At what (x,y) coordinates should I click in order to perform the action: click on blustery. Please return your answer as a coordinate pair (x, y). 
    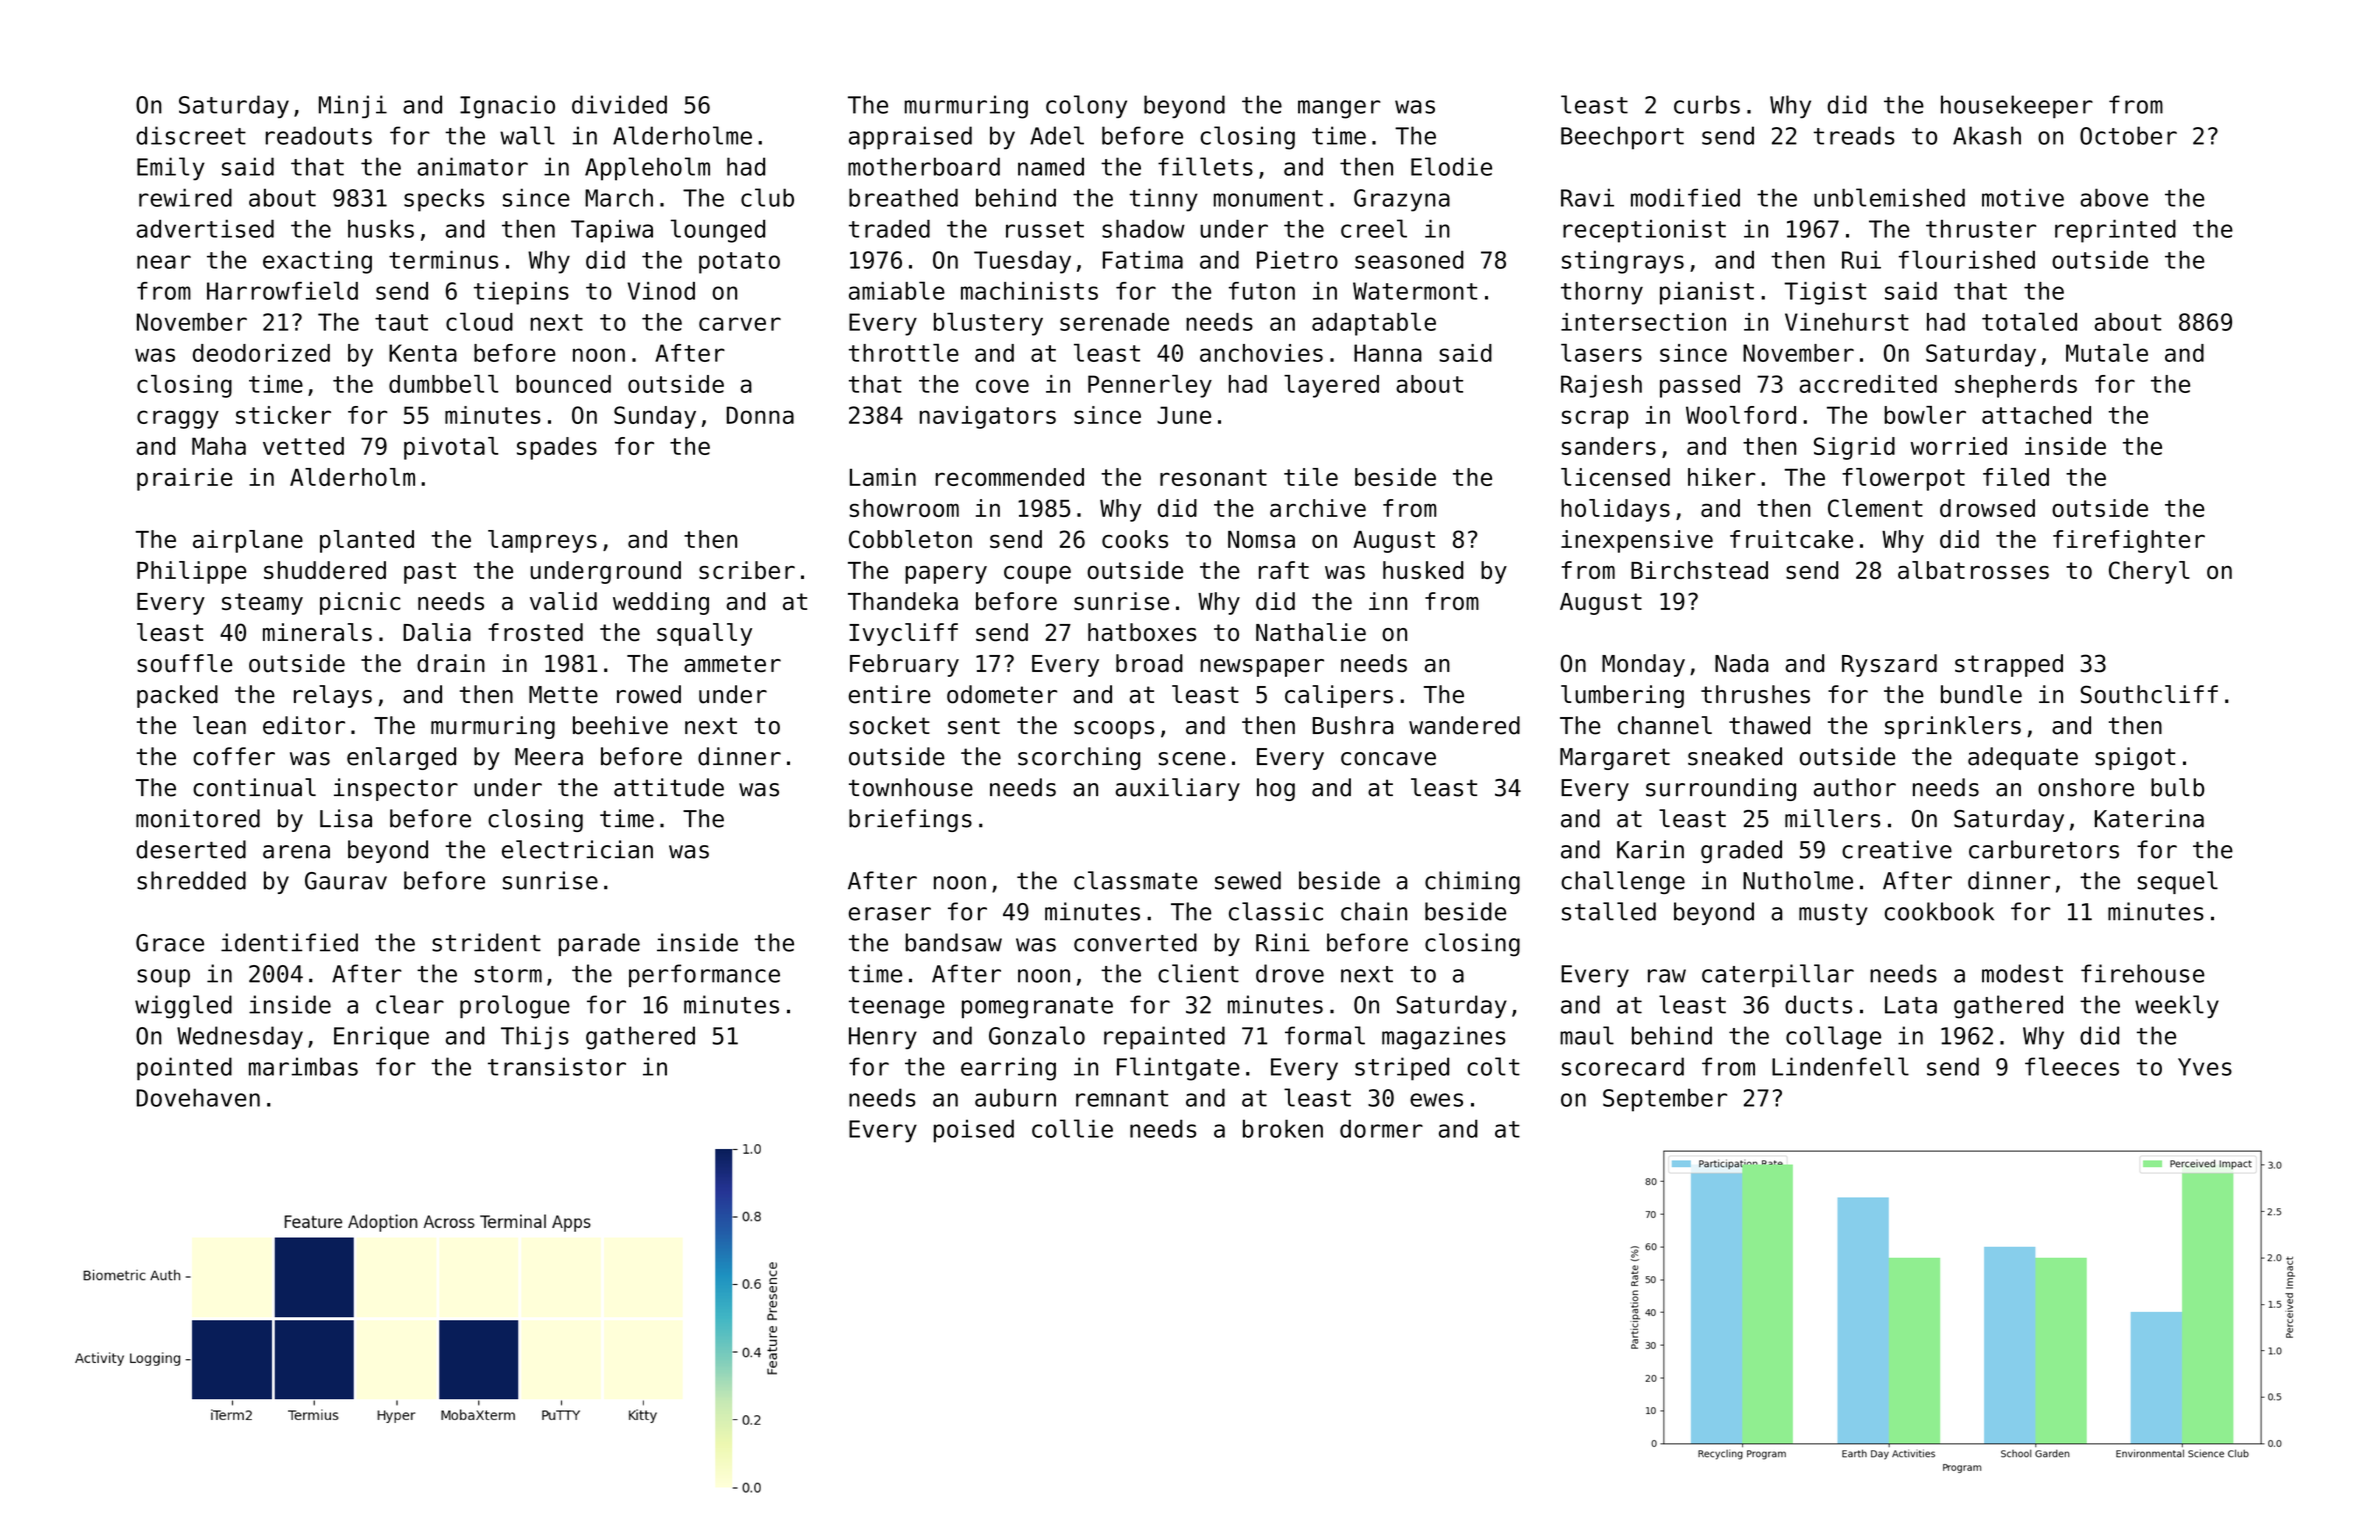
    Looking at the image, I should click on (988, 324).
